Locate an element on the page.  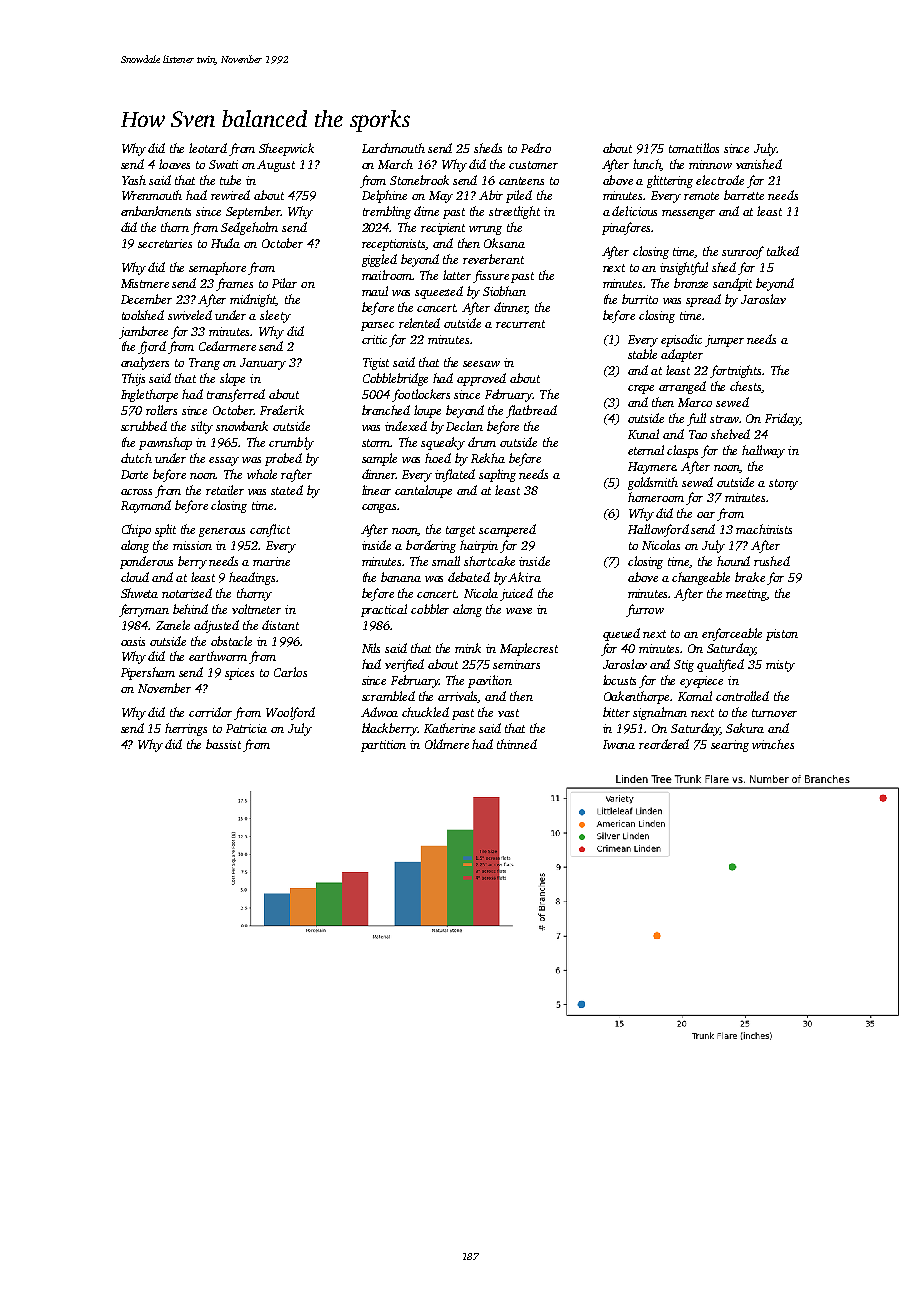
meeting is located at coordinates (746, 595).
